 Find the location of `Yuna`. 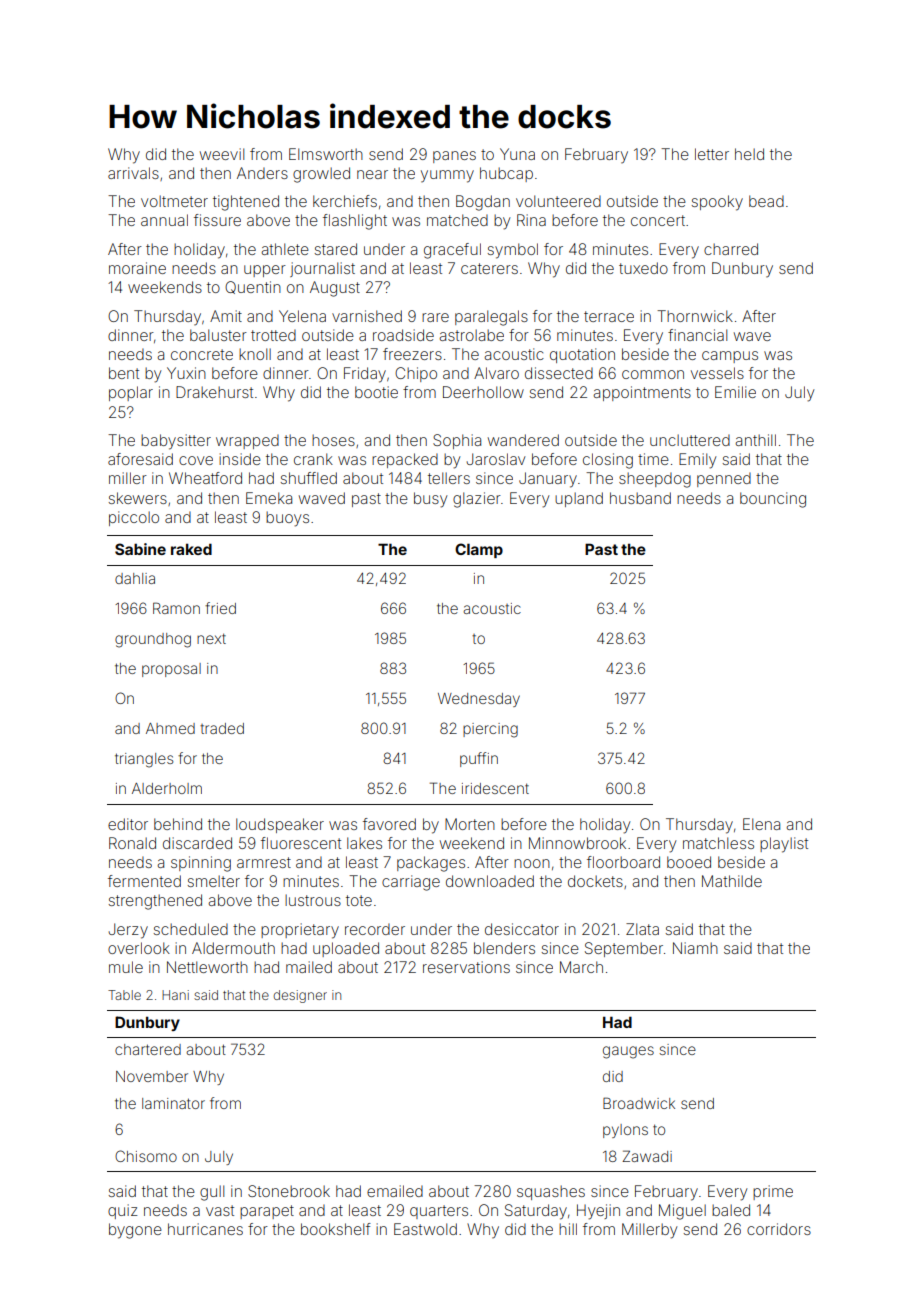

Yuna is located at coordinates (517, 154).
